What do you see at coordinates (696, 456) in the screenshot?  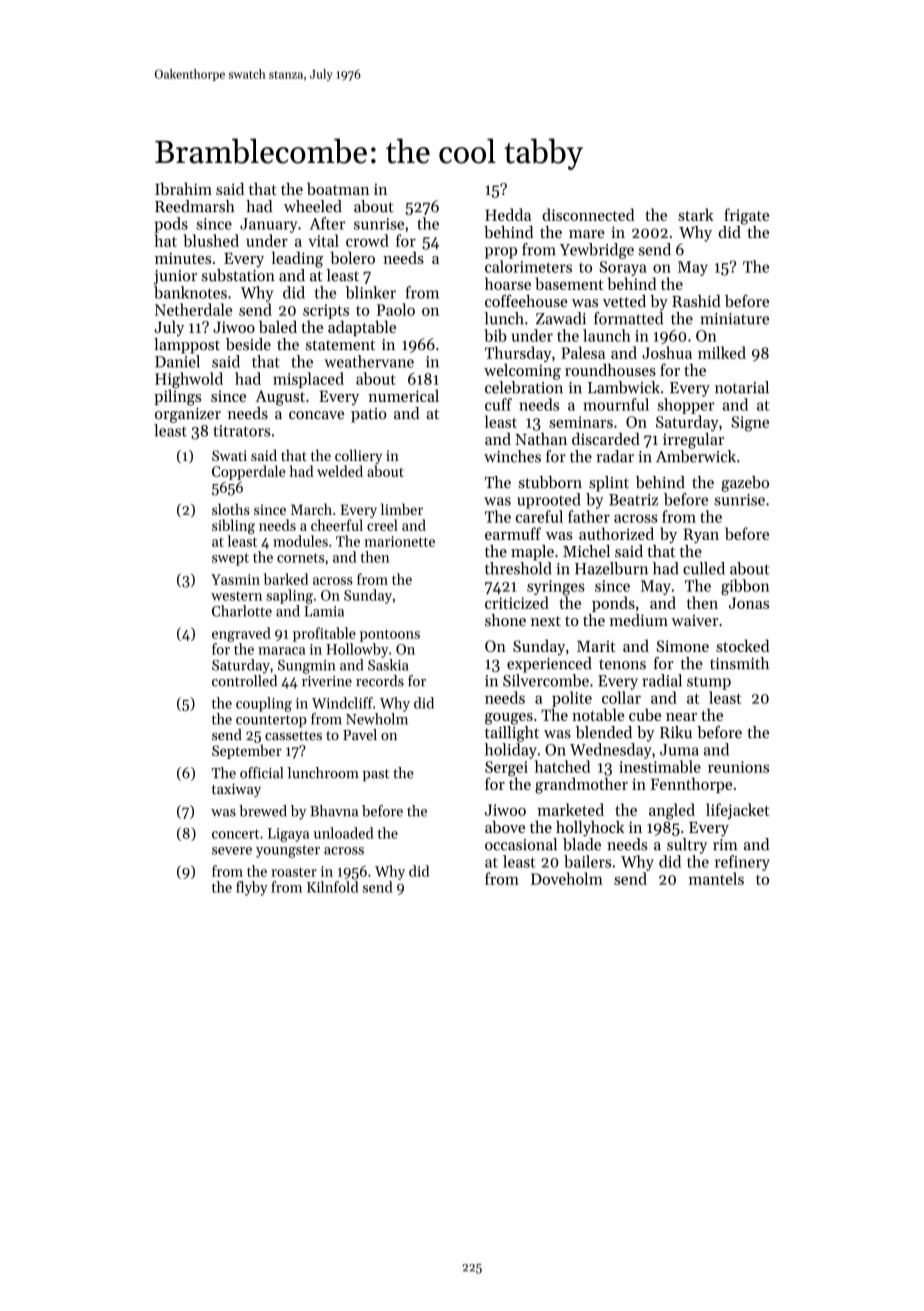 I see `Amberwick` at bounding box center [696, 456].
